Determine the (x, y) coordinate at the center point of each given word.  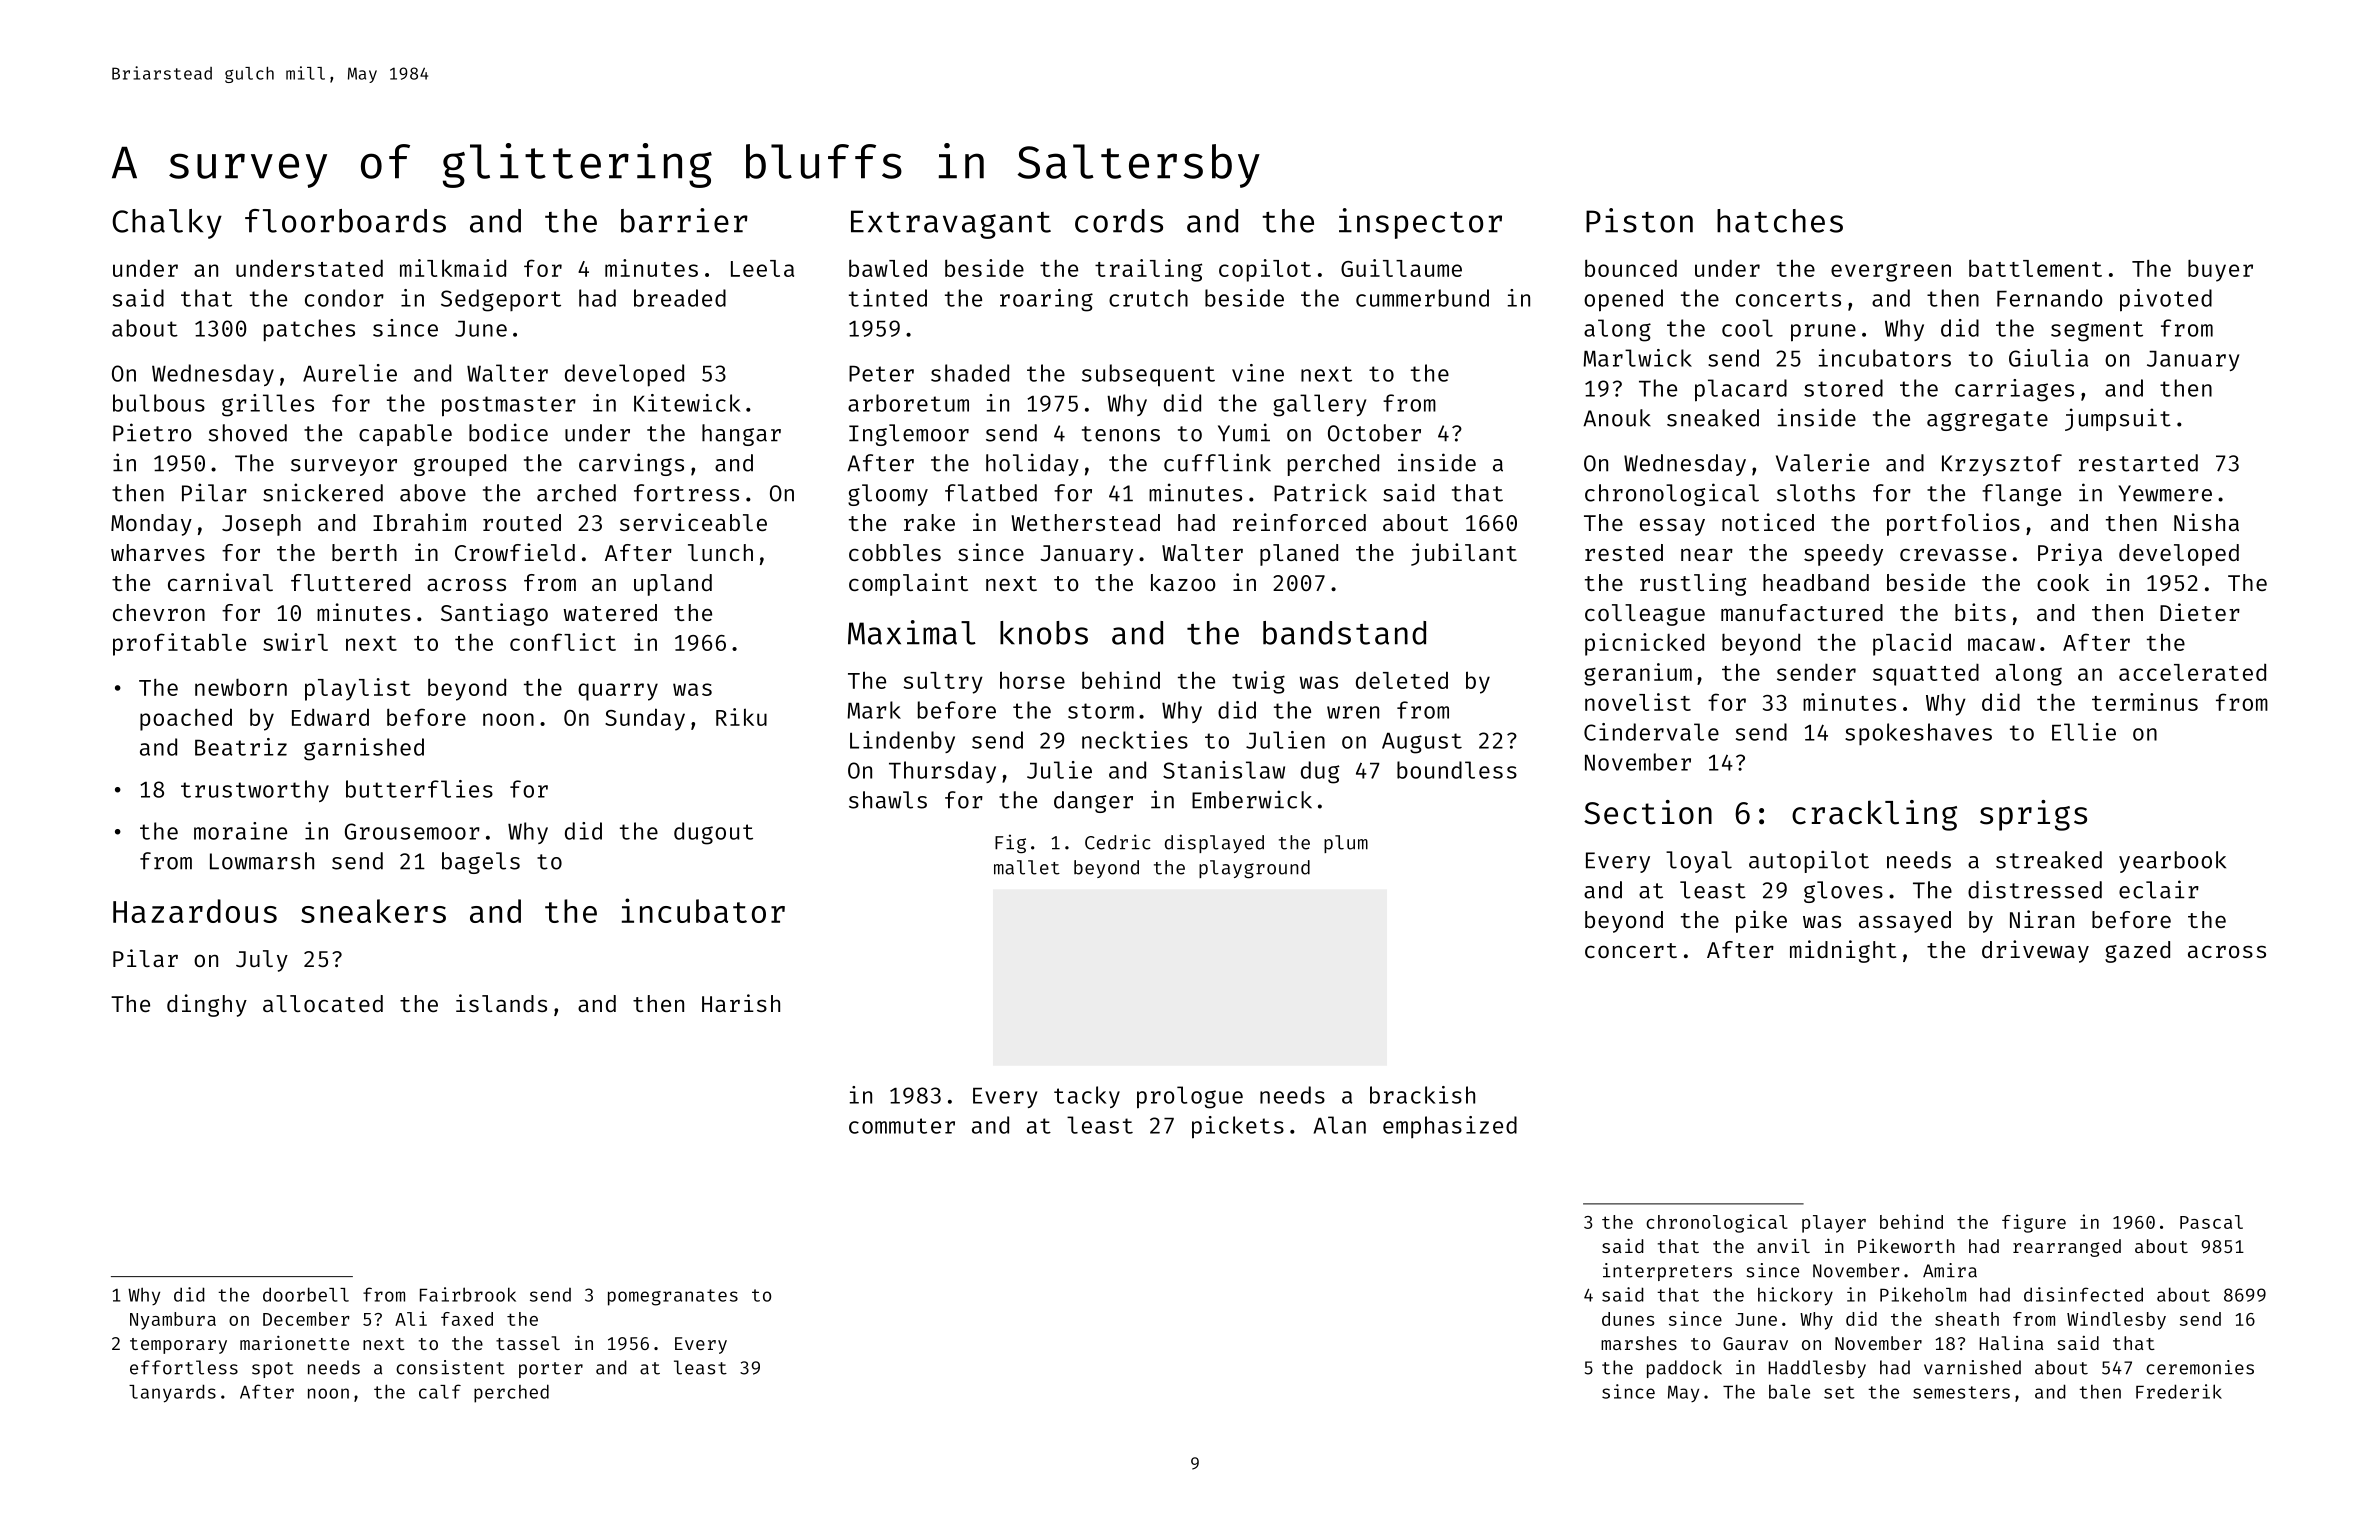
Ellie (2084, 732)
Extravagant (951, 224)
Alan (1340, 1125)
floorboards (345, 221)
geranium (1638, 674)
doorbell (306, 1294)
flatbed (991, 493)
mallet (1027, 867)
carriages (2014, 390)
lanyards (172, 1393)
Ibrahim (419, 522)
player (1834, 1224)
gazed (2137, 952)
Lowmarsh (262, 861)
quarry (618, 692)
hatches (1780, 221)
